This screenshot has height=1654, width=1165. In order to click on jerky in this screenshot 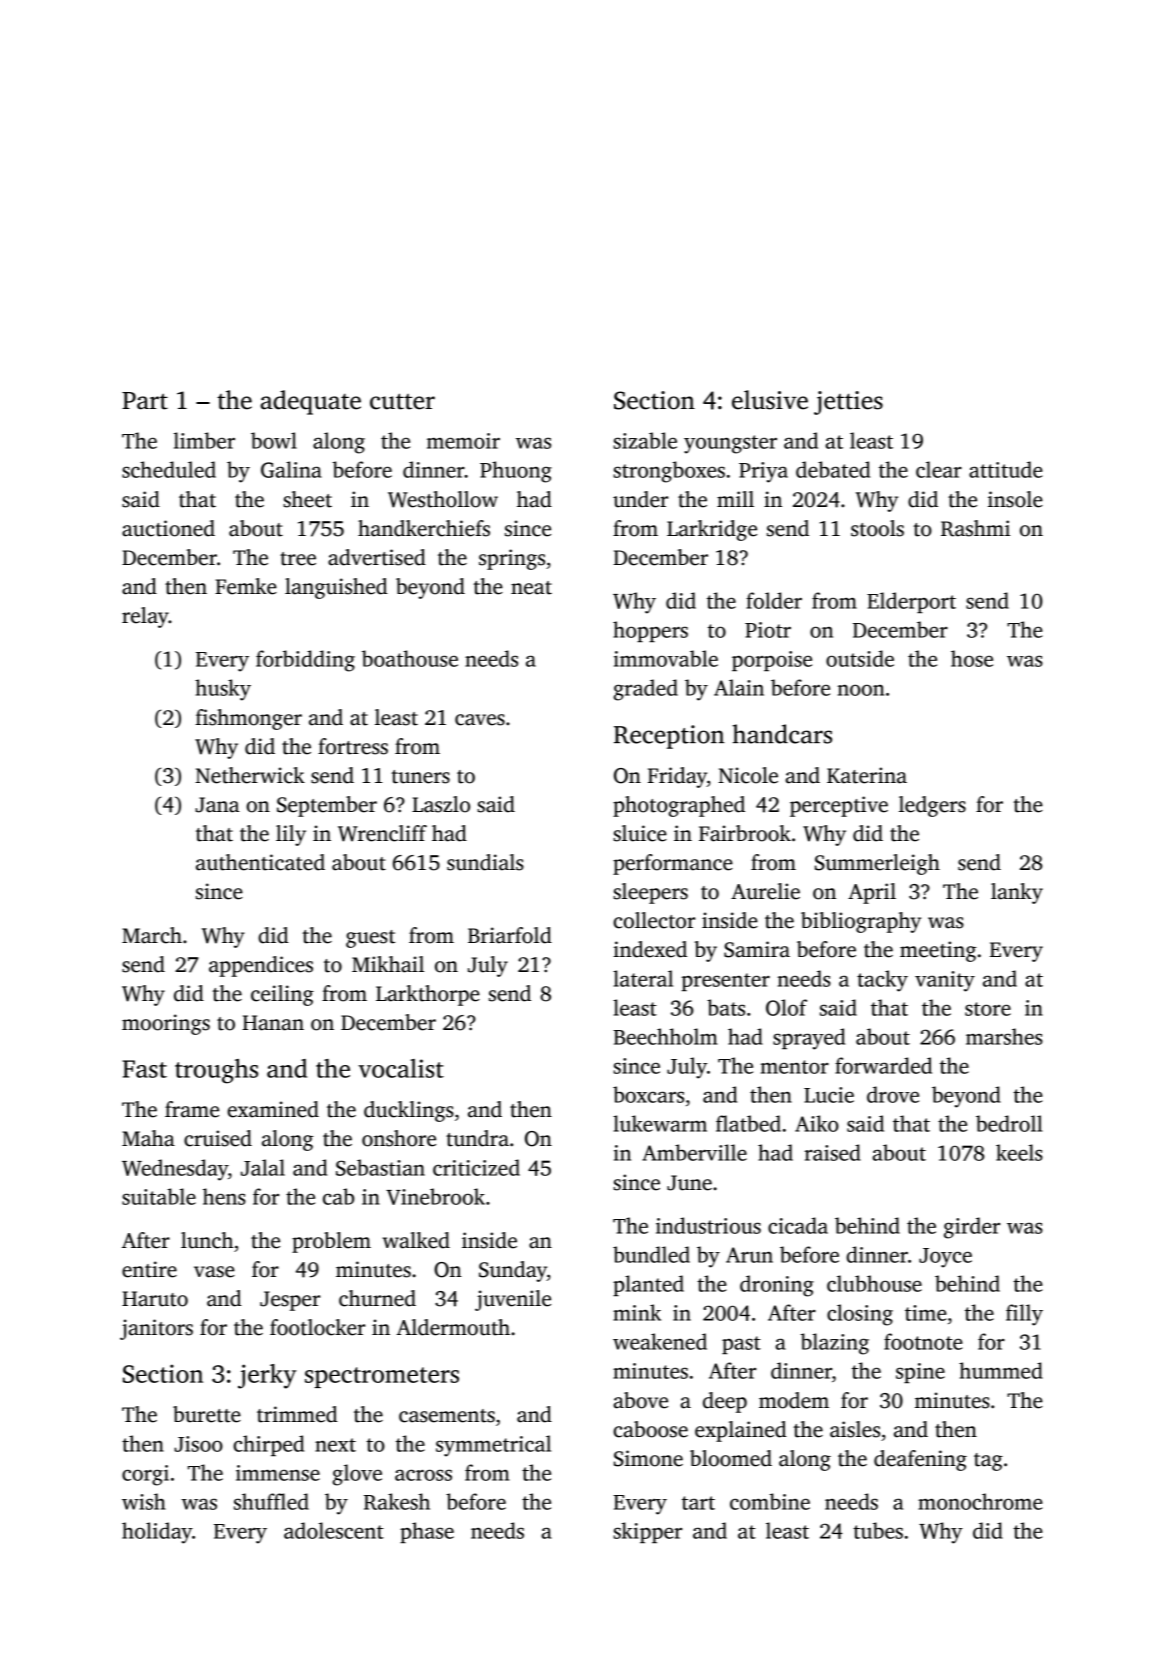, I will do `click(267, 1376)`.
